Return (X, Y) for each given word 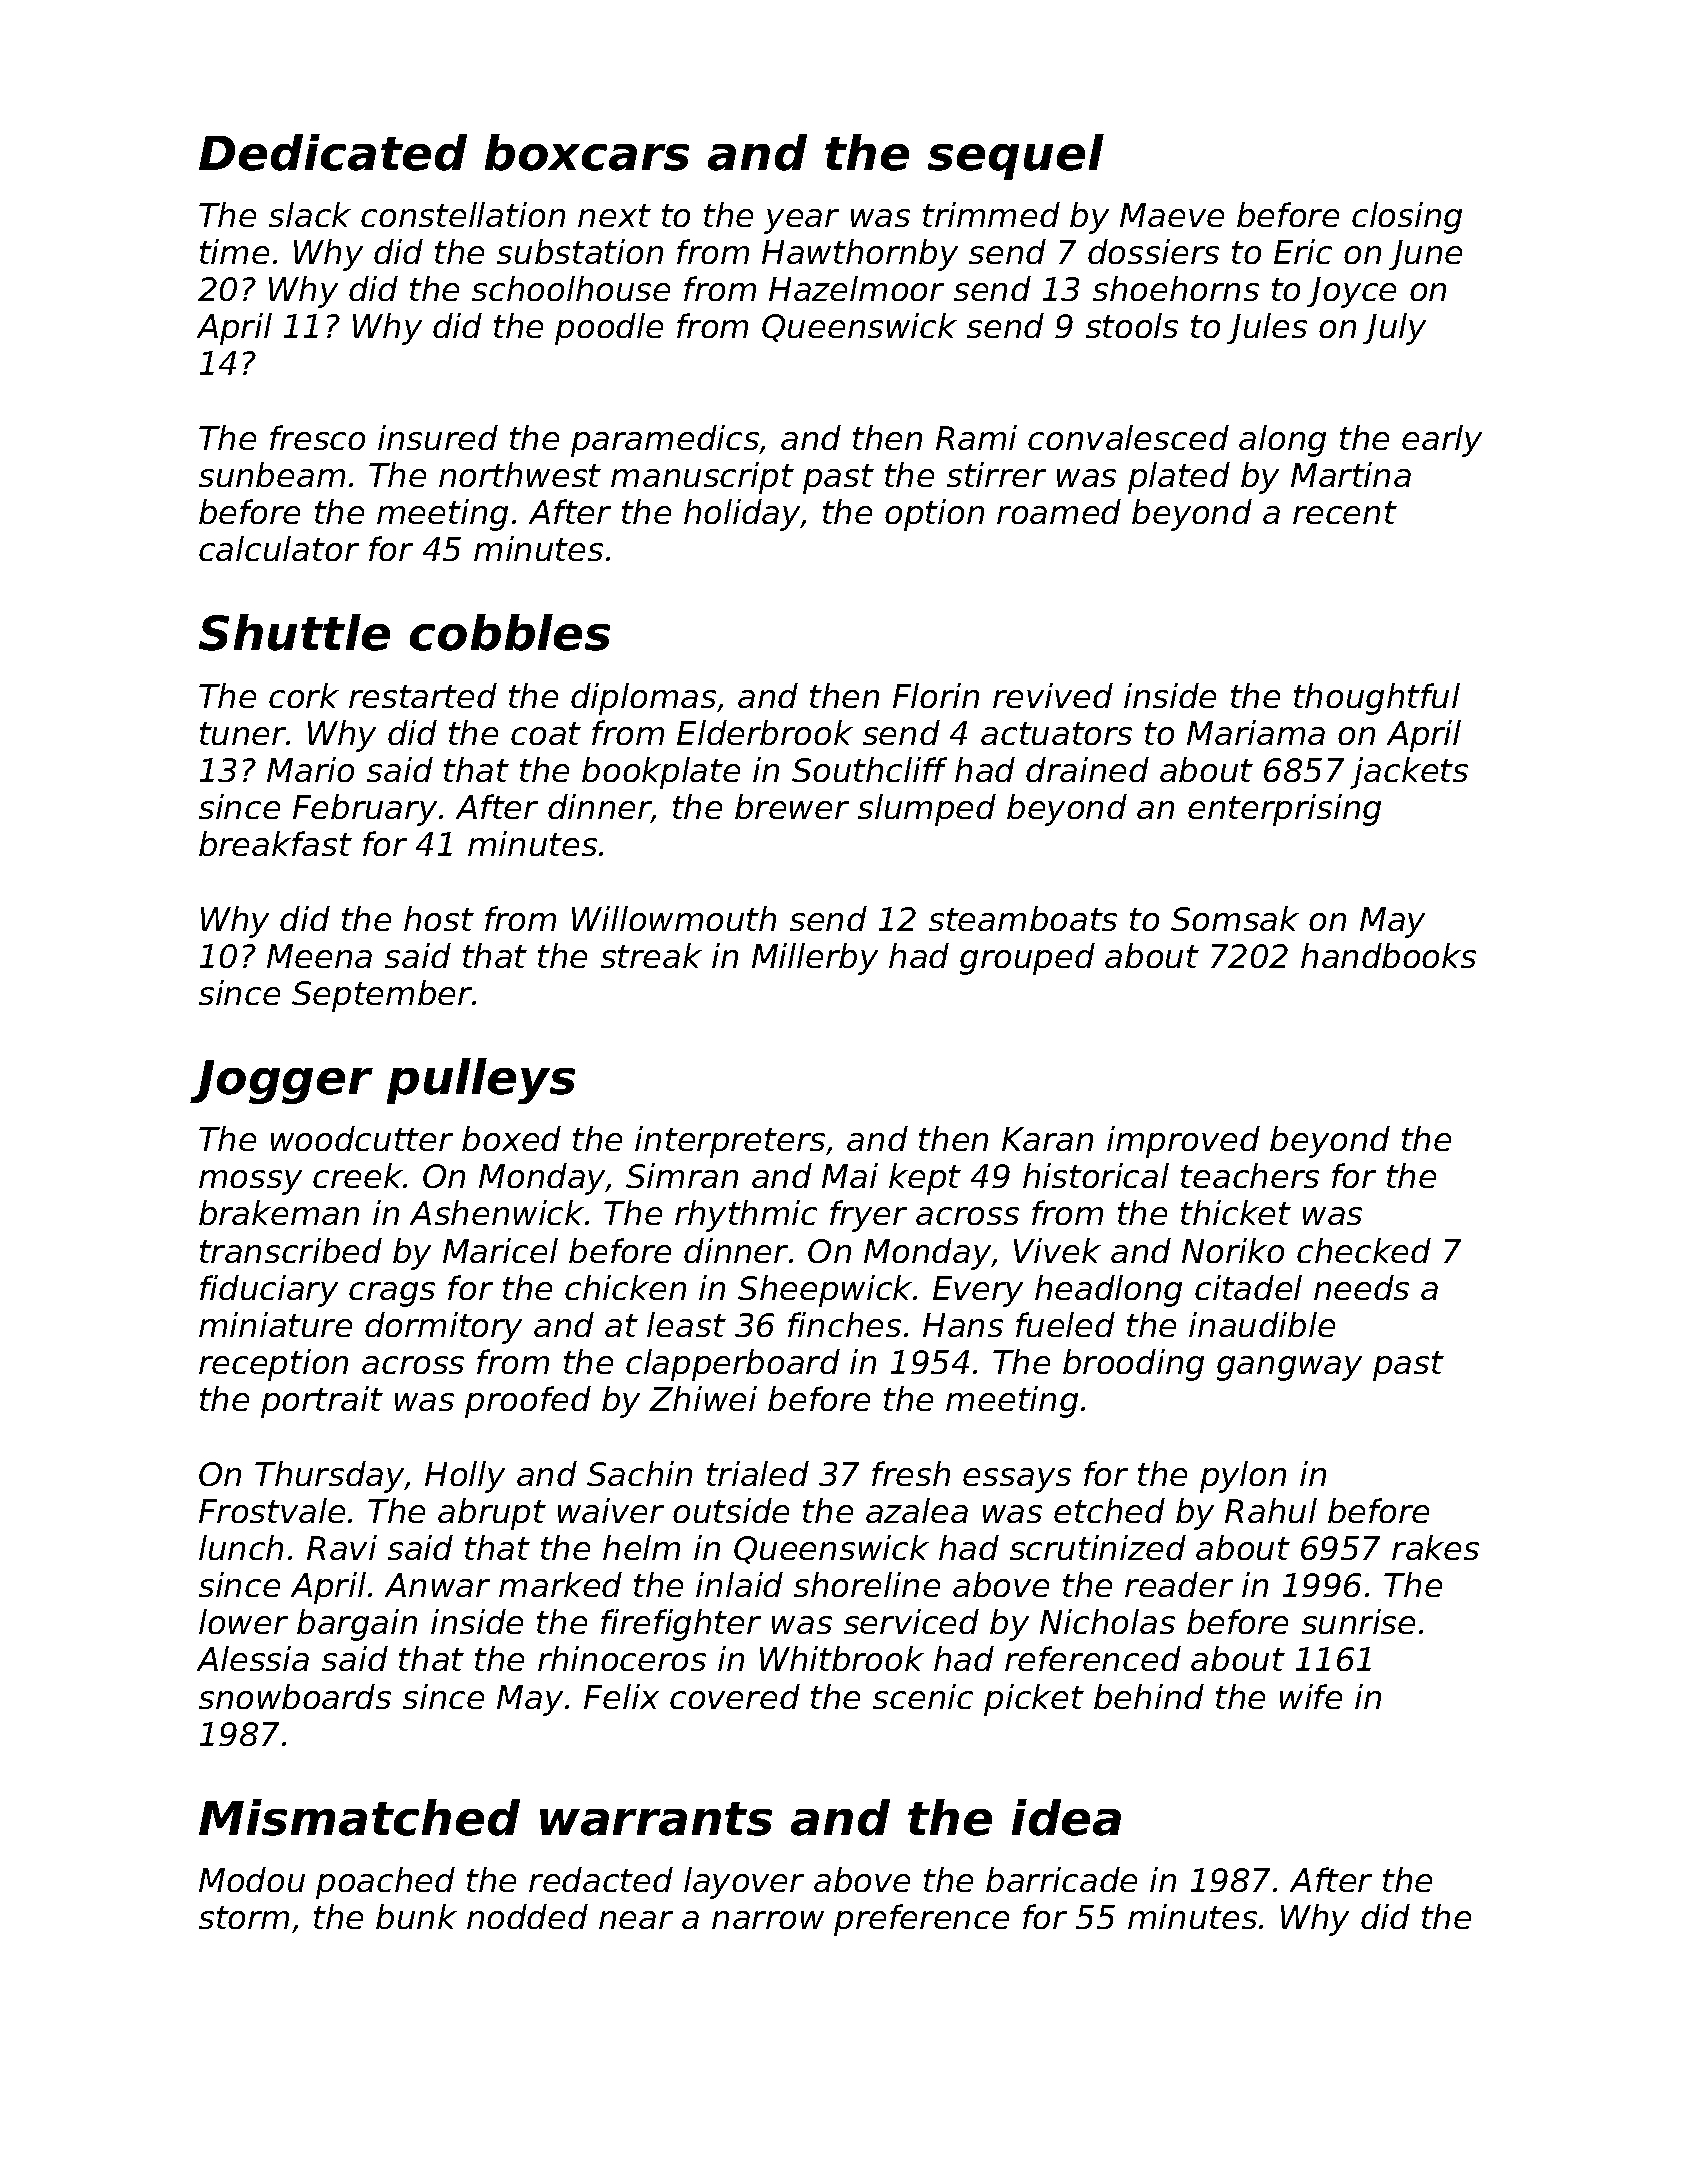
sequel (1016, 157)
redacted (601, 1879)
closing (1407, 218)
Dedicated (333, 152)
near (636, 1920)
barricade (1061, 1879)
